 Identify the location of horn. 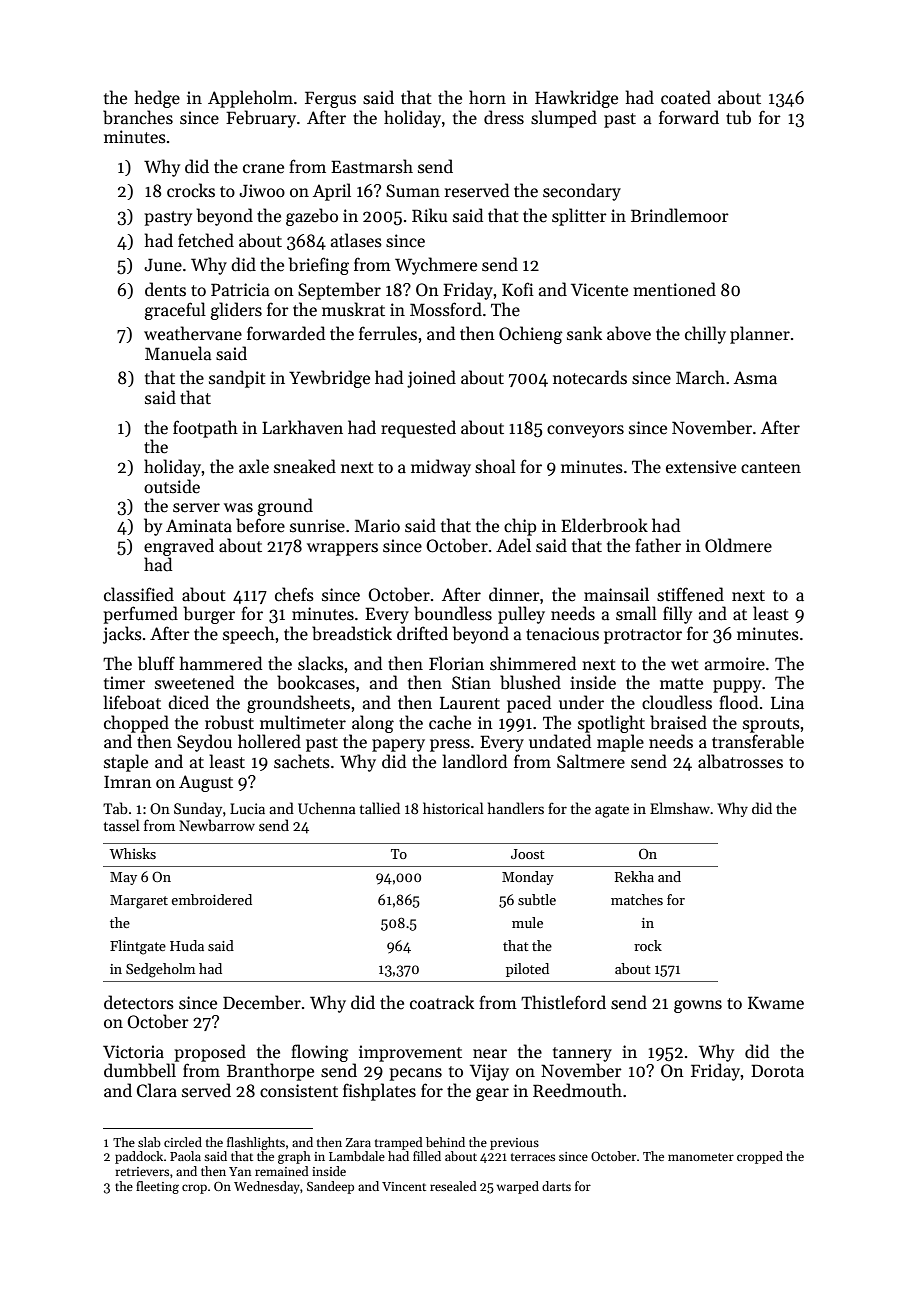
(487, 97).
